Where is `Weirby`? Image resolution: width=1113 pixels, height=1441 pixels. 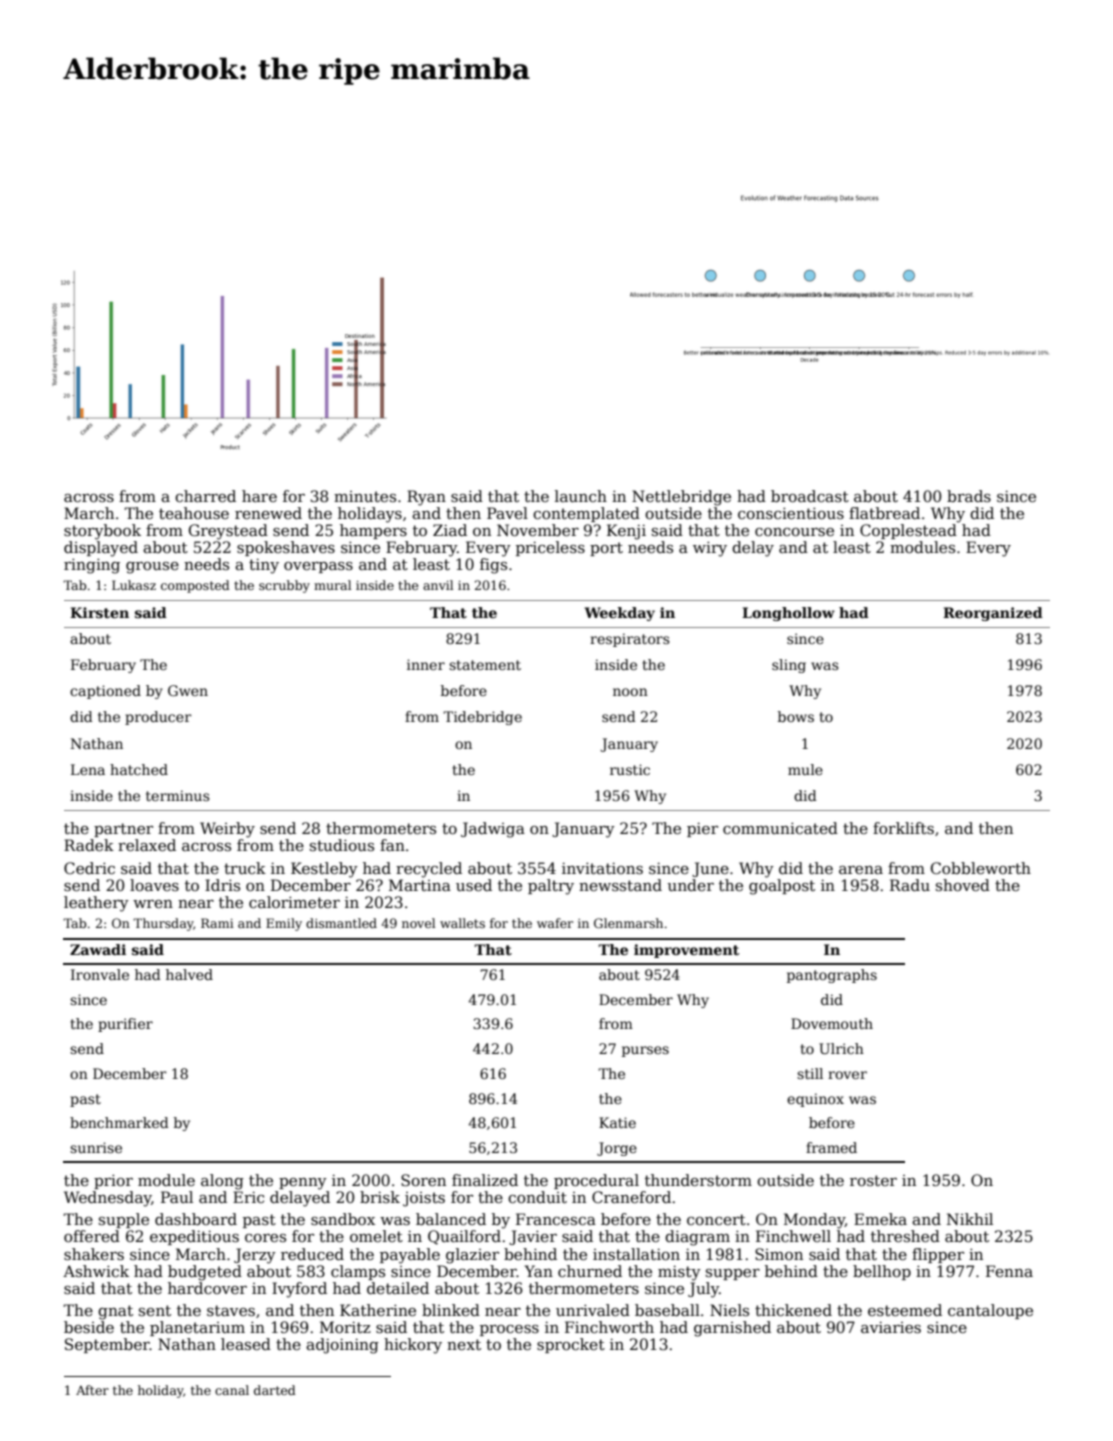 Weirby is located at coordinates (227, 830).
